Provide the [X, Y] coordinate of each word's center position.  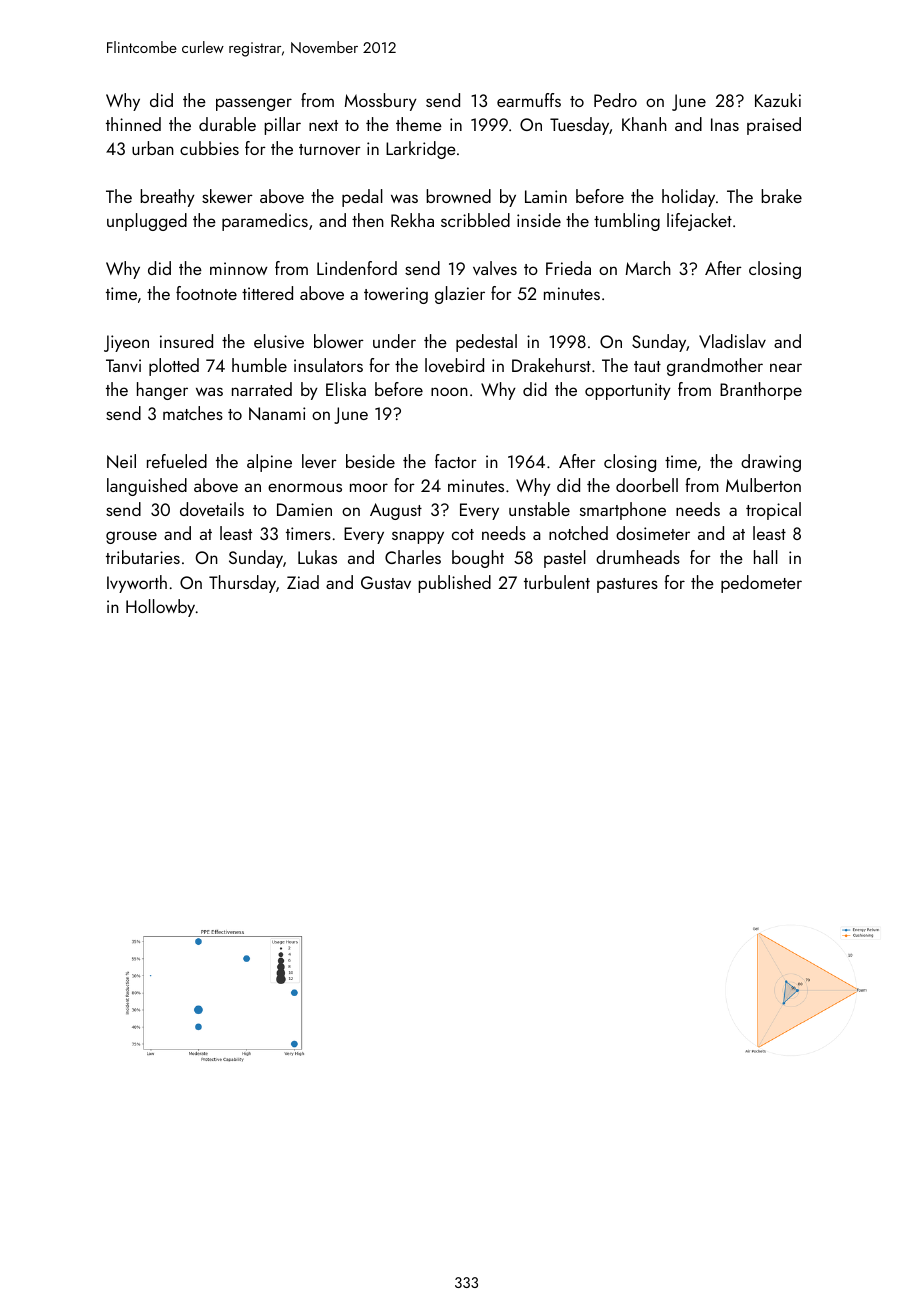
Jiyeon [126, 343]
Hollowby [160, 608]
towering [396, 295]
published [454, 584]
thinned [133, 124]
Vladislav [732, 341]
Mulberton [763, 485]
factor [456, 461]
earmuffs [529, 100]
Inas [725, 124]
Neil [121, 461]
